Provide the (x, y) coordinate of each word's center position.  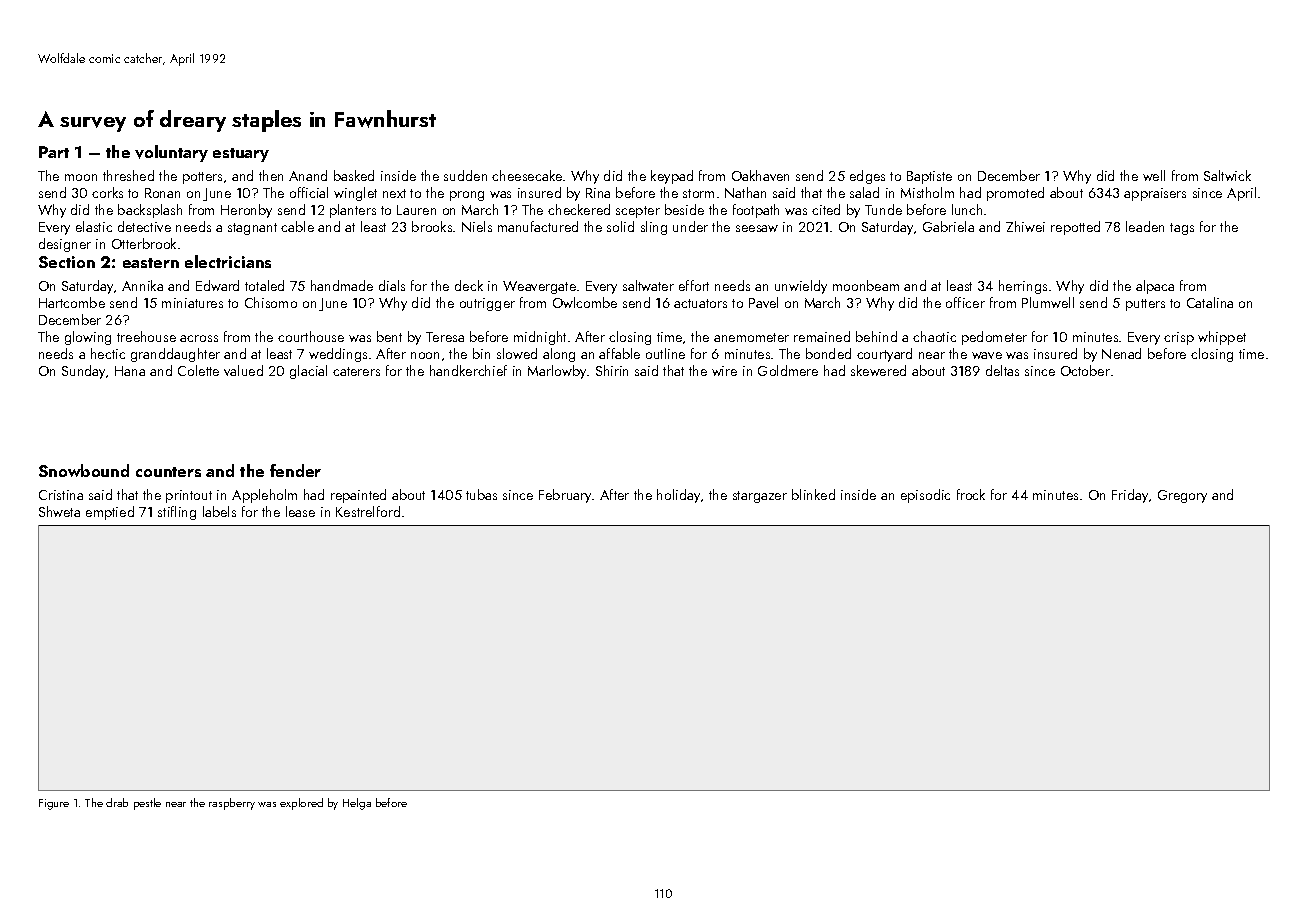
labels (219, 511)
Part (54, 152)
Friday (1130, 496)
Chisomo (271, 302)
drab (117, 802)
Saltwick (1227, 175)
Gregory (1182, 496)
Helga (357, 804)
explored (301, 804)
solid (620, 226)
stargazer (760, 497)
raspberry (232, 804)
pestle (147, 804)
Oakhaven (760, 175)
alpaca (1155, 287)
